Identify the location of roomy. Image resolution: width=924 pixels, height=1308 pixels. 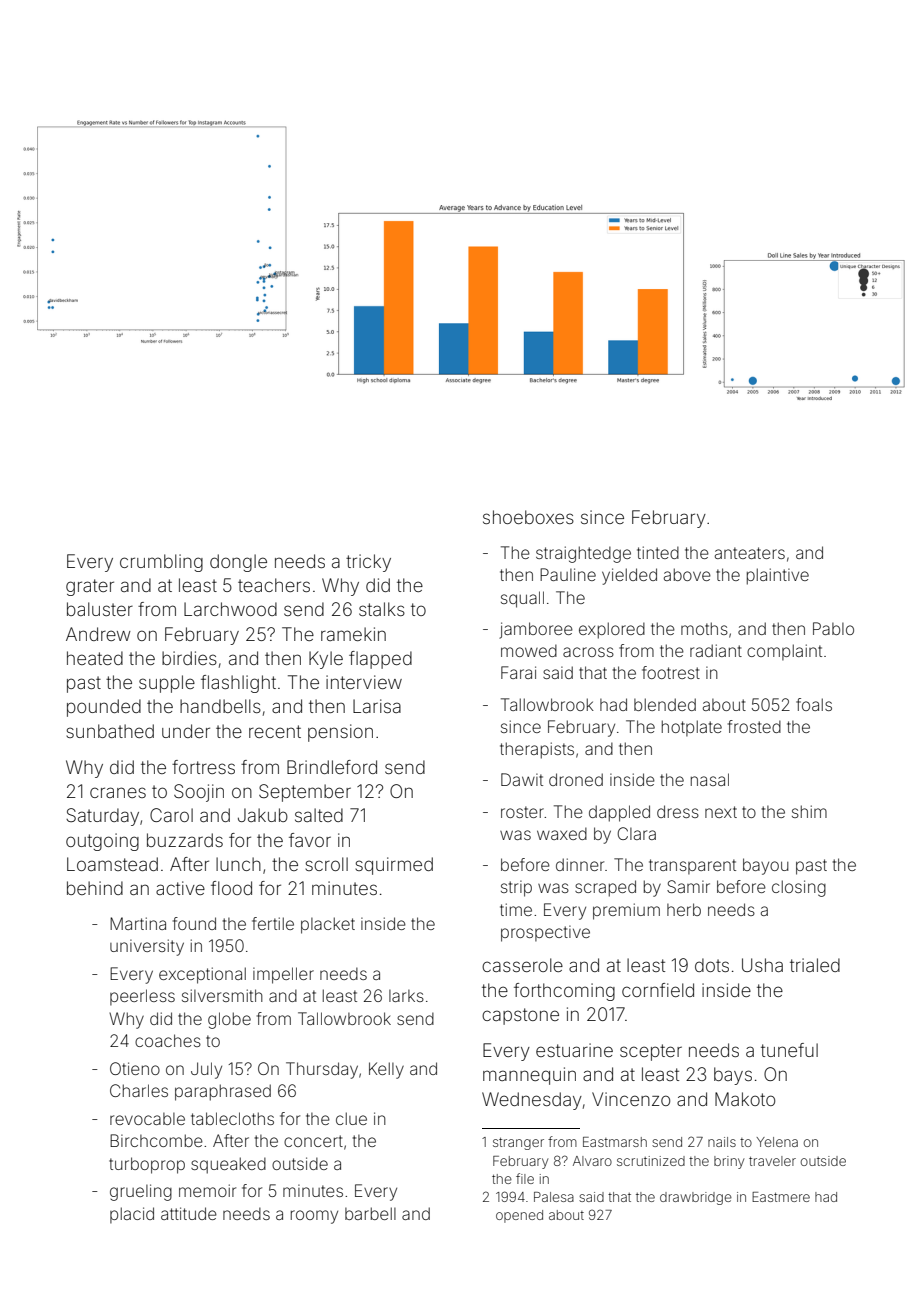
(314, 1217).
